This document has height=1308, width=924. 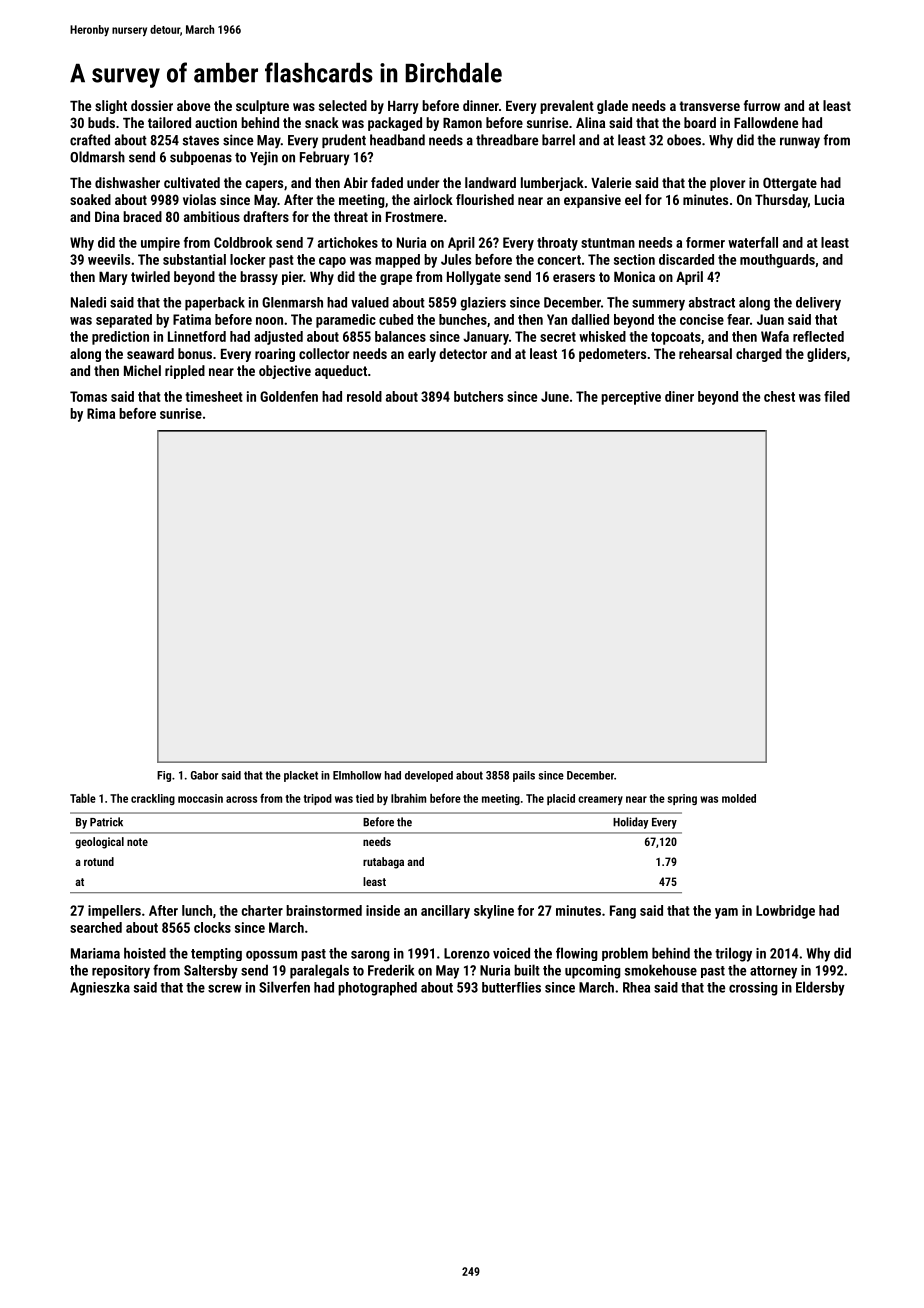 What do you see at coordinates (511, 987) in the document?
I see `butterflies` at bounding box center [511, 987].
